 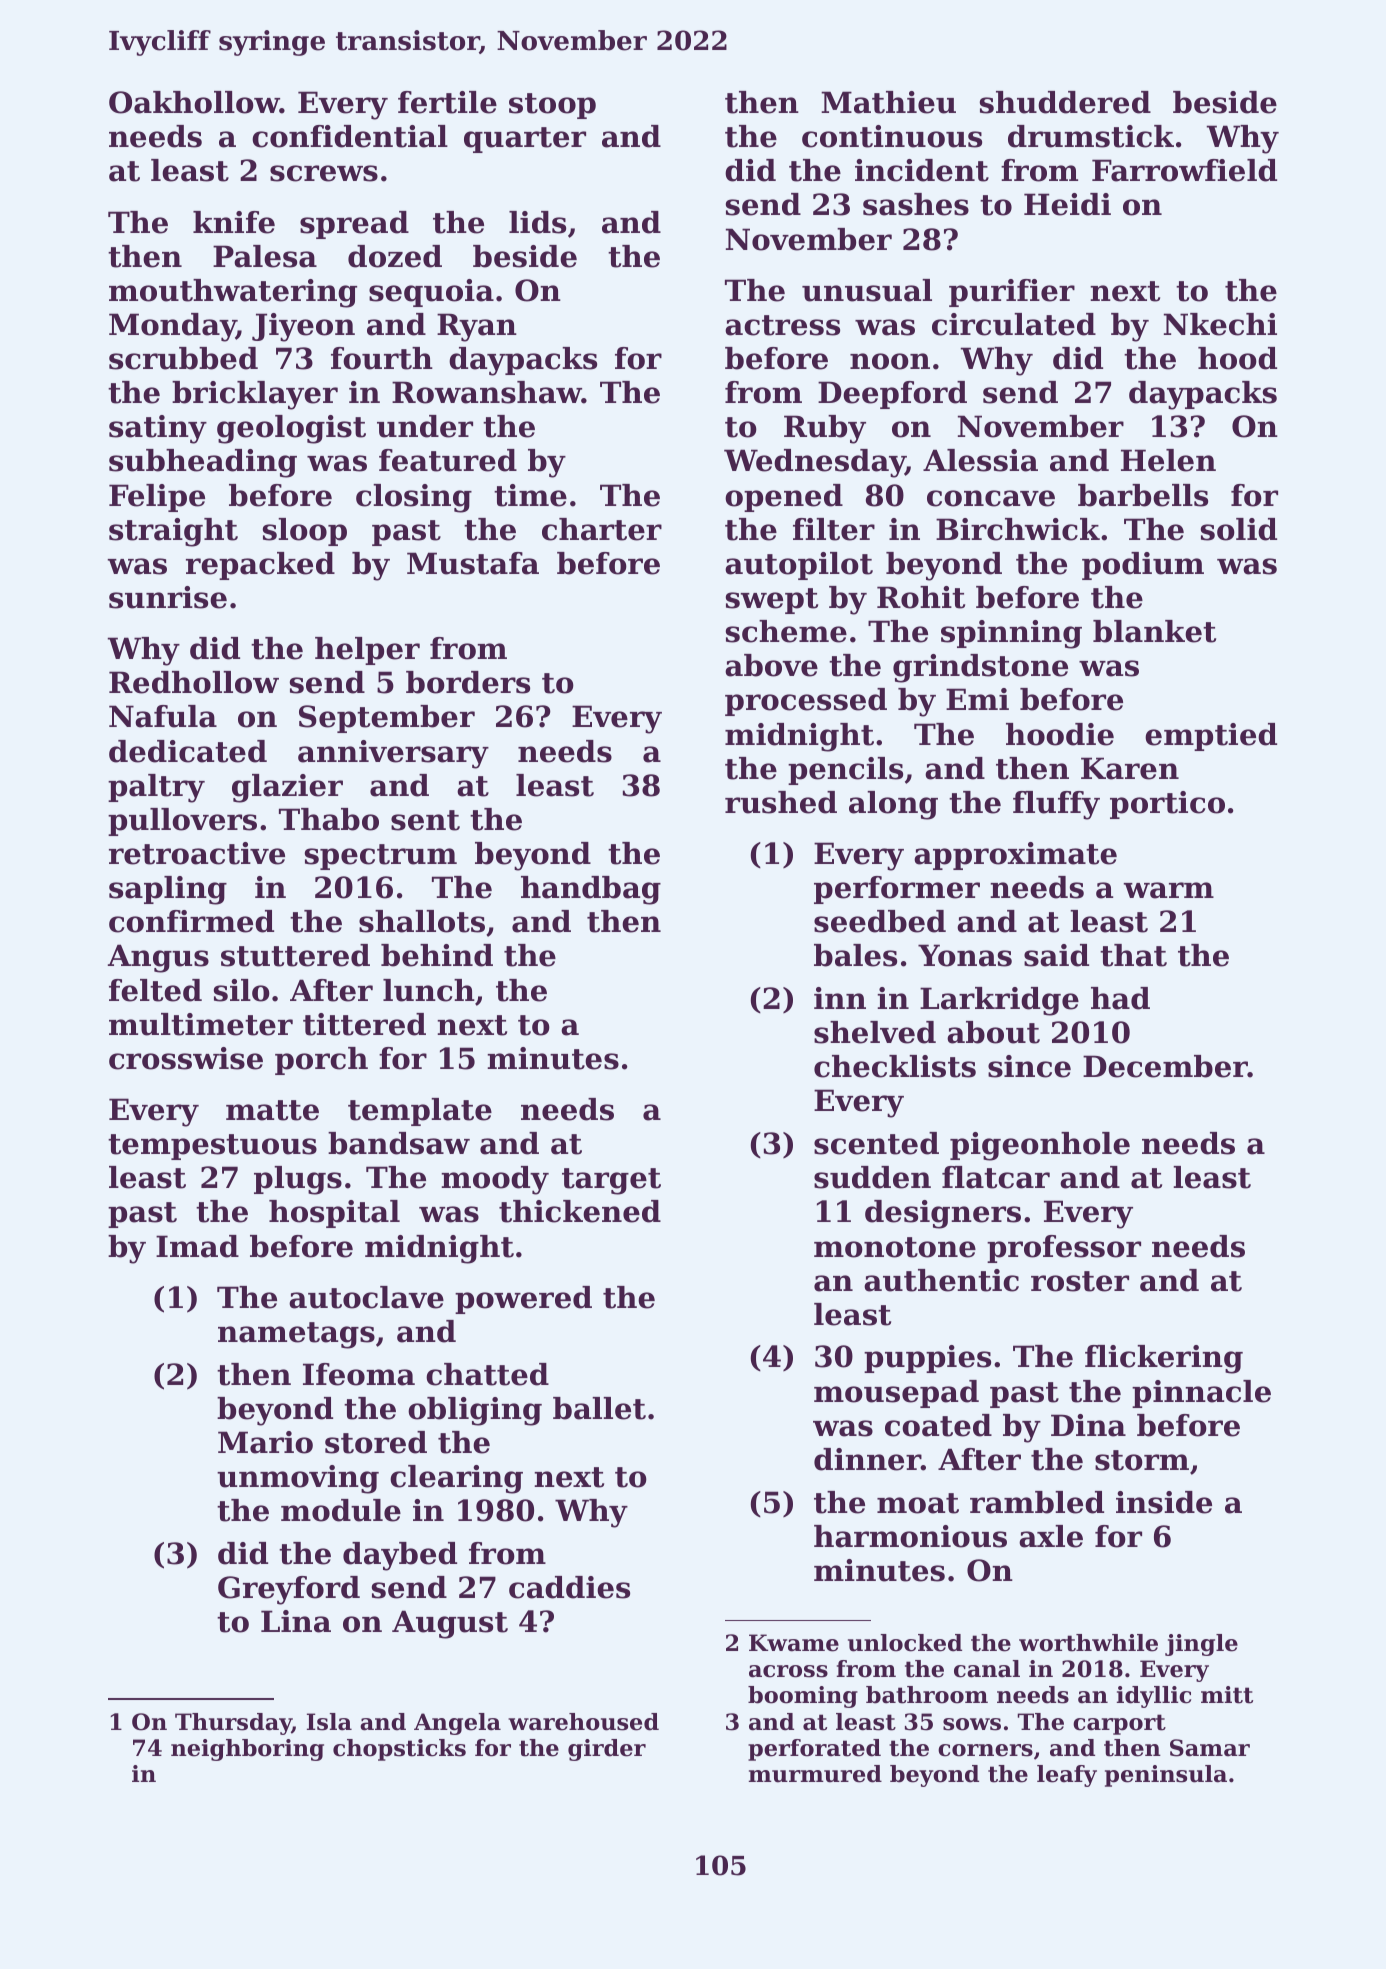 I want to click on pigeonhole, so click(x=1040, y=1146).
